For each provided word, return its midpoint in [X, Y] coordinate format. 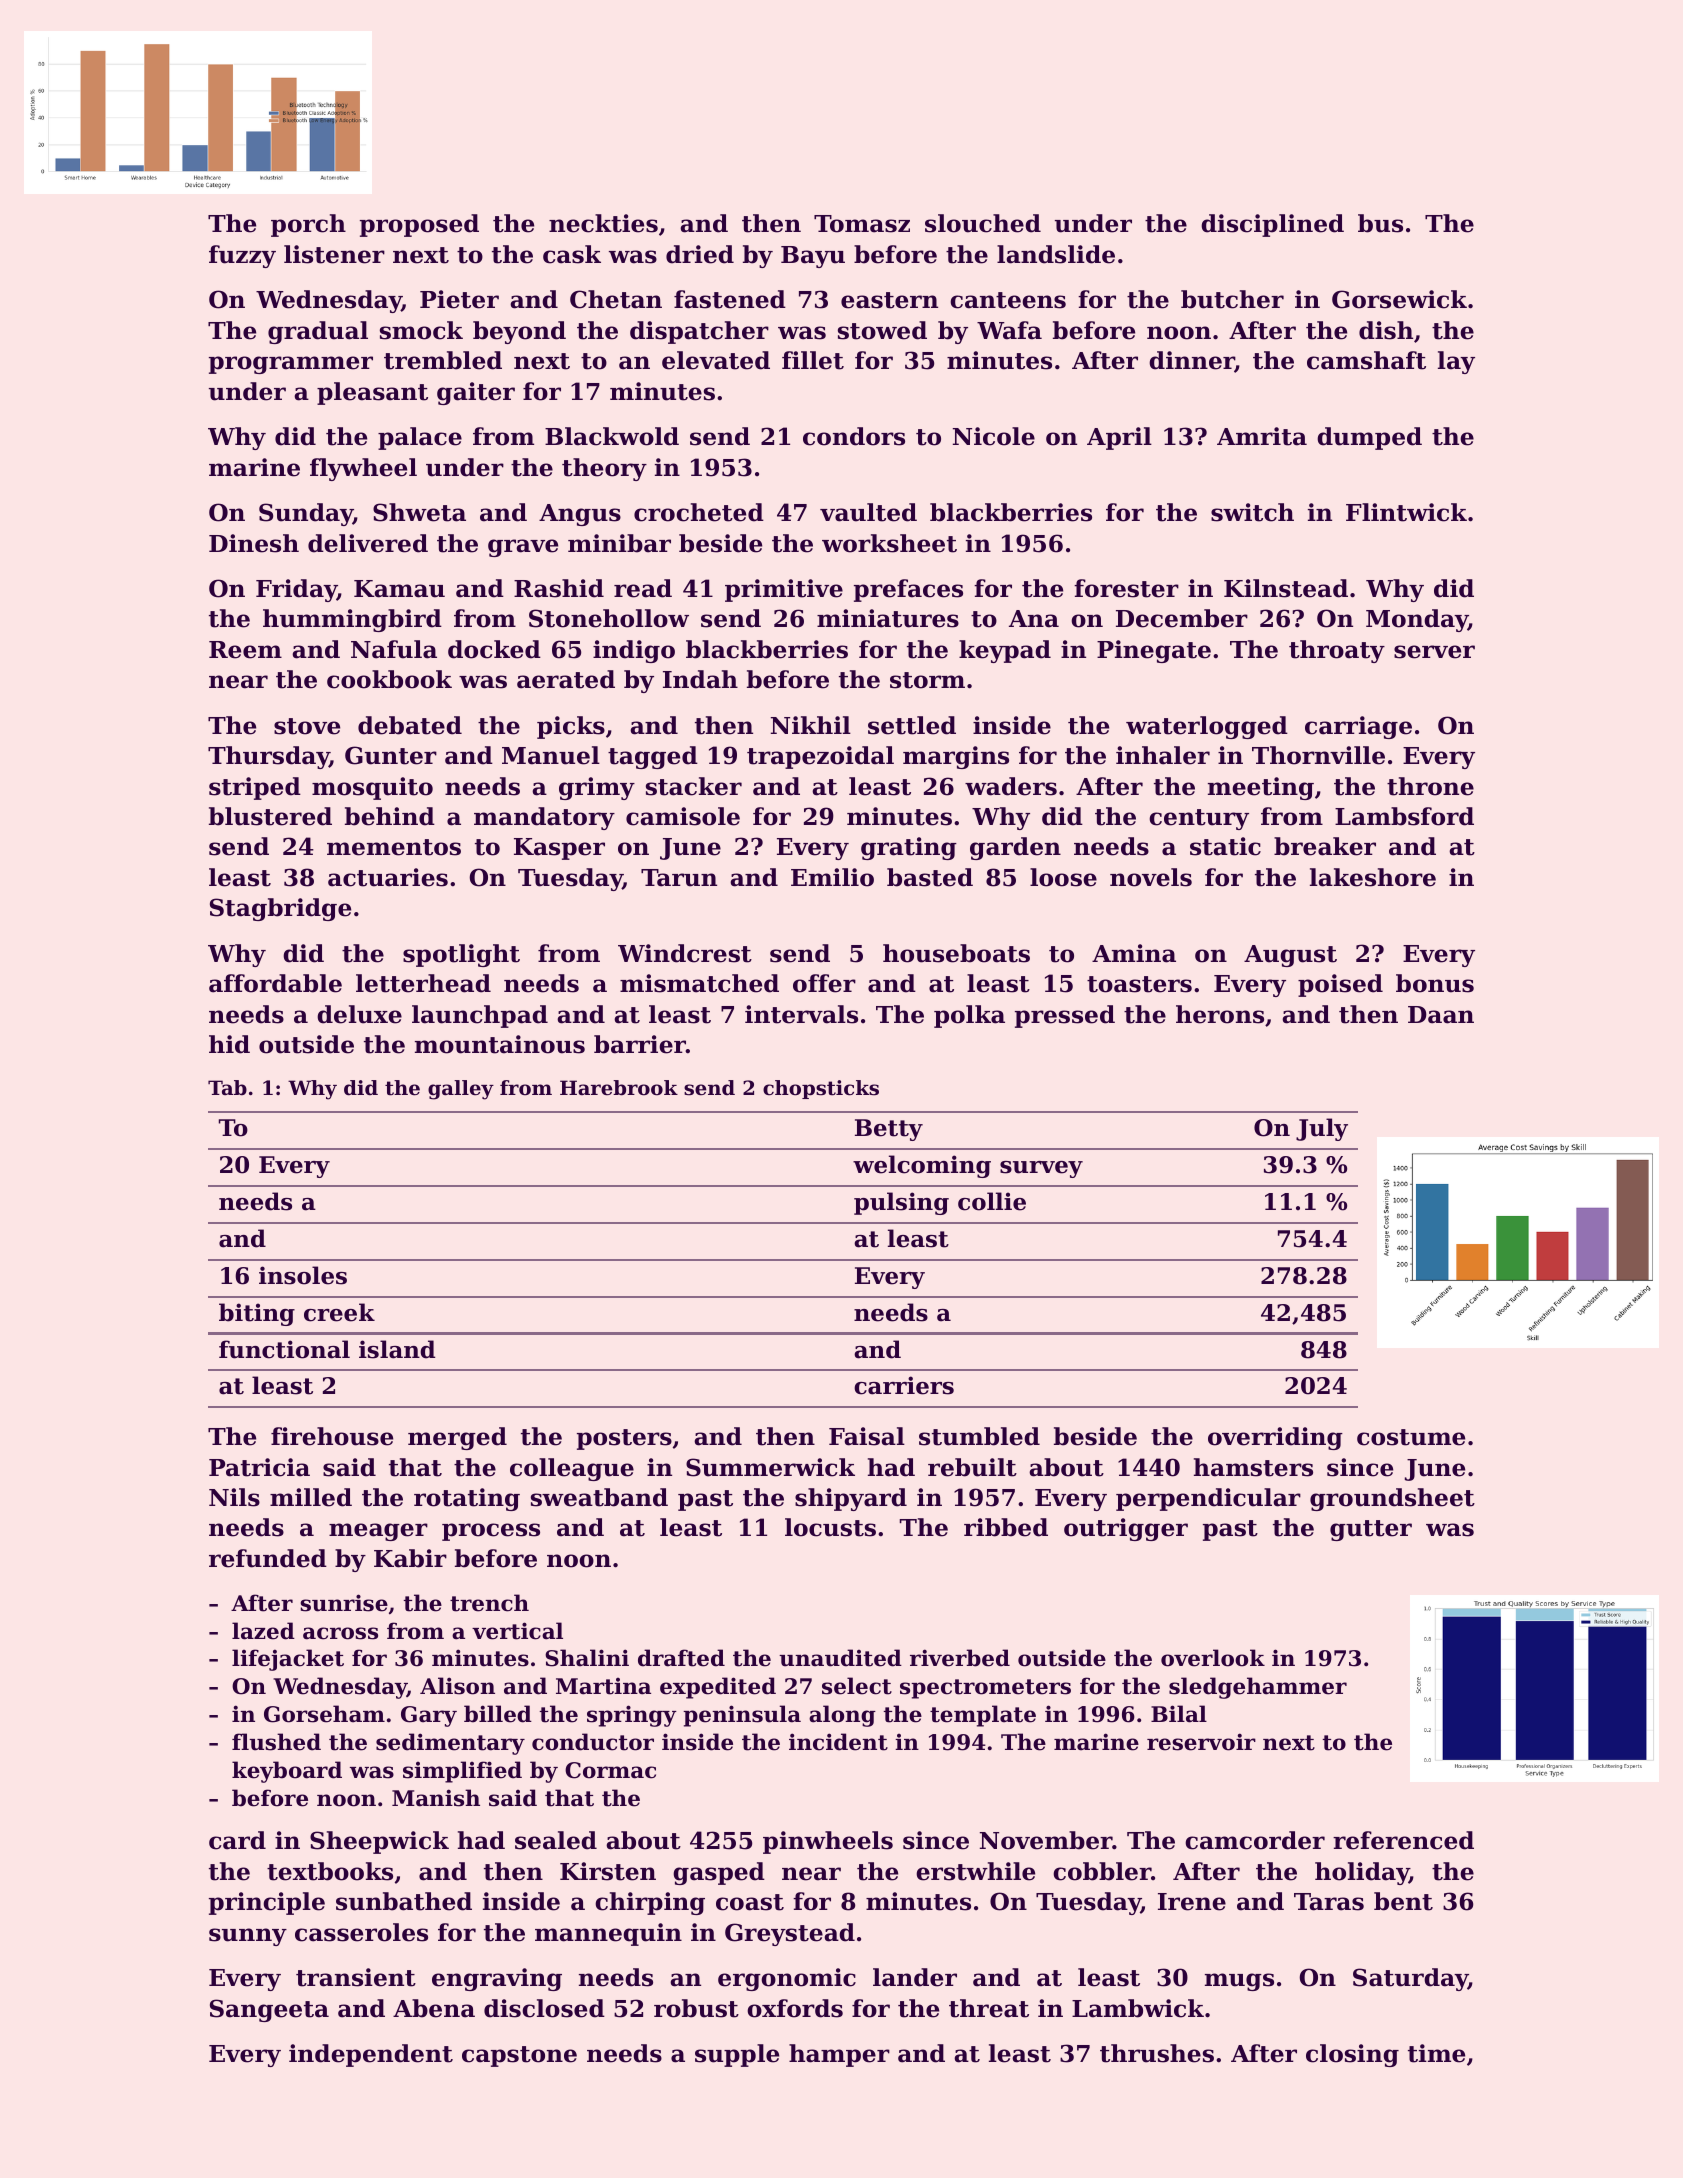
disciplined [1272, 225]
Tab [227, 1088]
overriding [1275, 1438]
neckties [603, 223]
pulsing [901, 1203]
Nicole [994, 436]
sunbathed [404, 1901]
